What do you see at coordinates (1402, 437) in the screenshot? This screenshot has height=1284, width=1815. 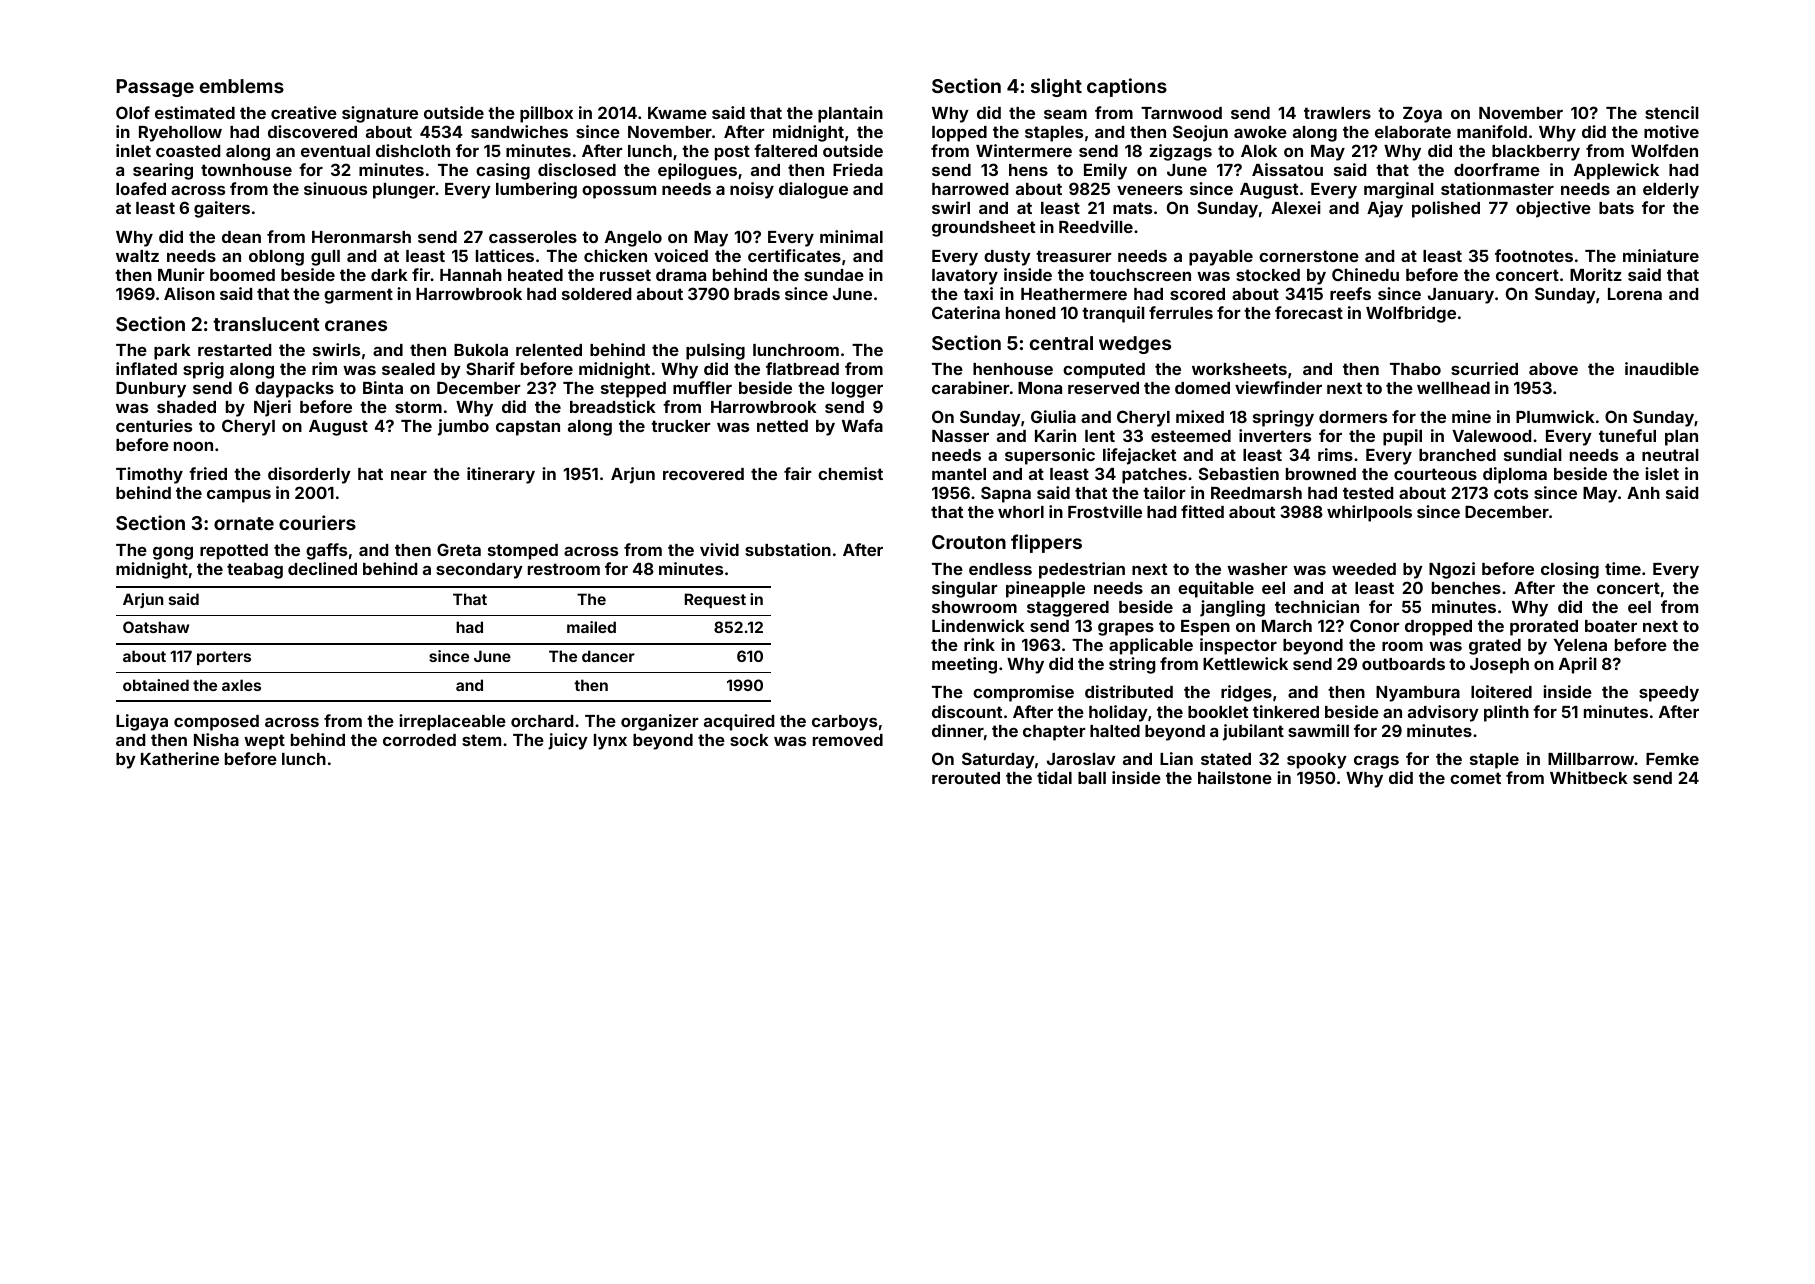 I see `pupil` at bounding box center [1402, 437].
